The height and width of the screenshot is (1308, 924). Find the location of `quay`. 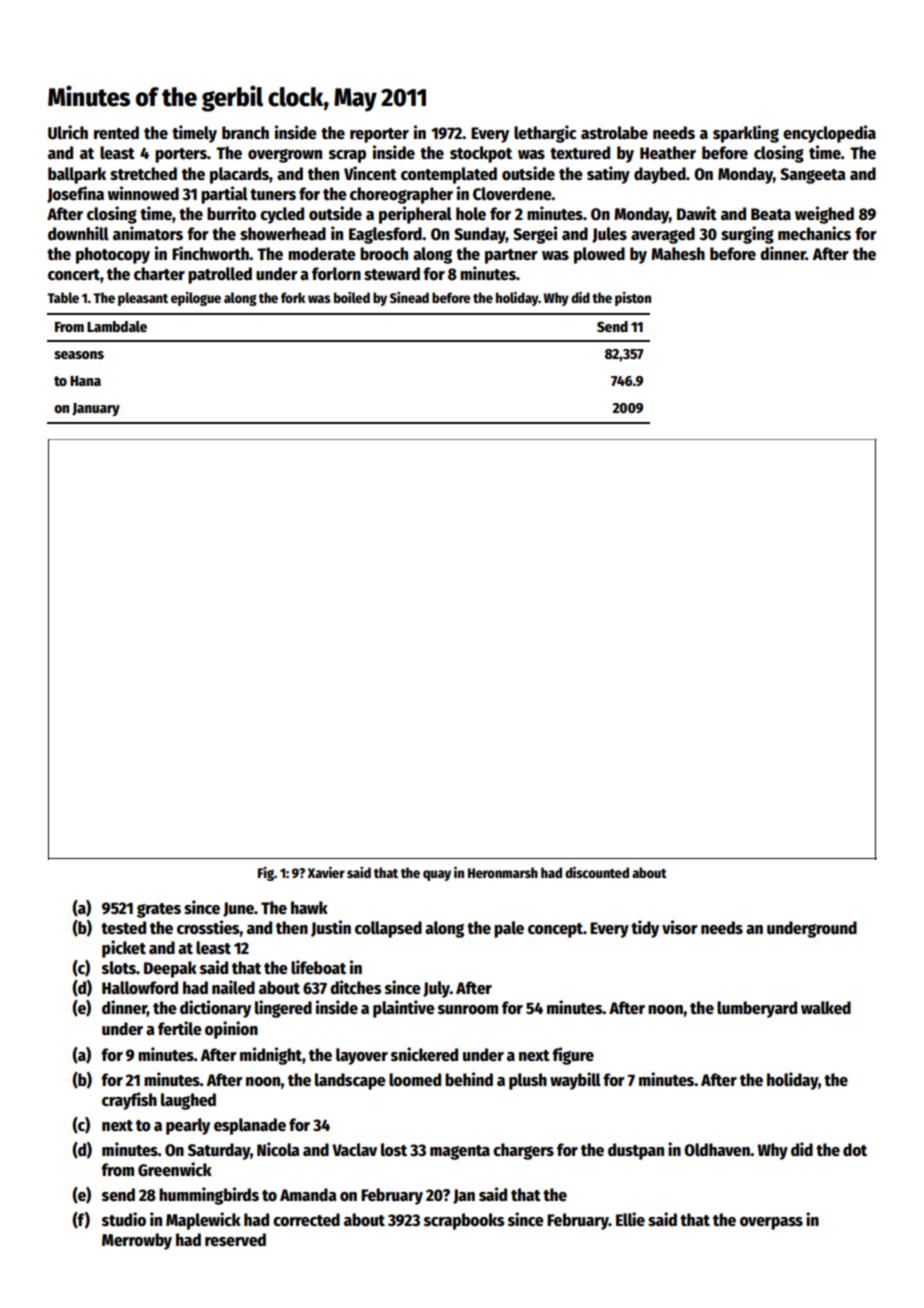

quay is located at coordinates (437, 875).
